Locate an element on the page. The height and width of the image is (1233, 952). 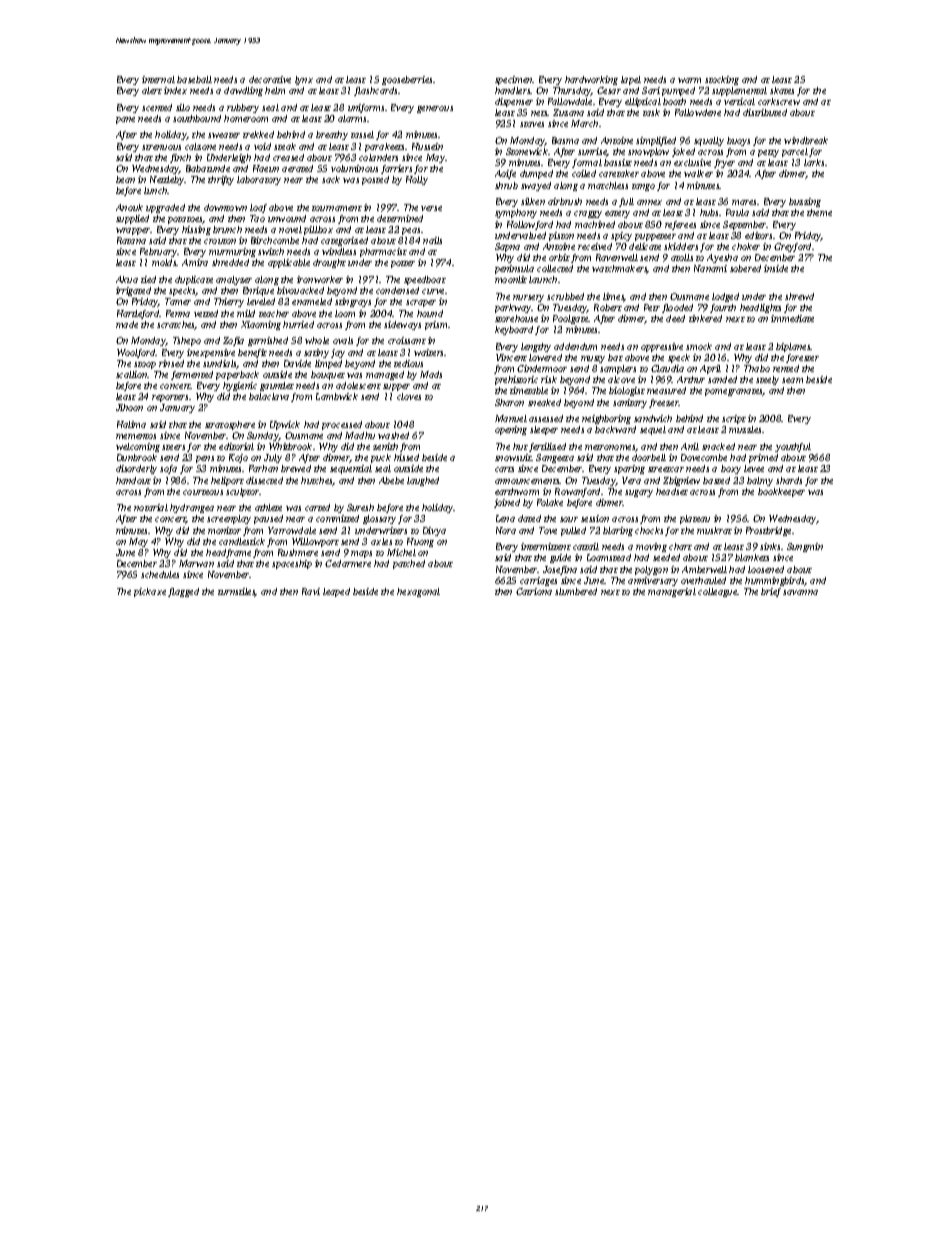
schedules is located at coordinates (160, 574).
